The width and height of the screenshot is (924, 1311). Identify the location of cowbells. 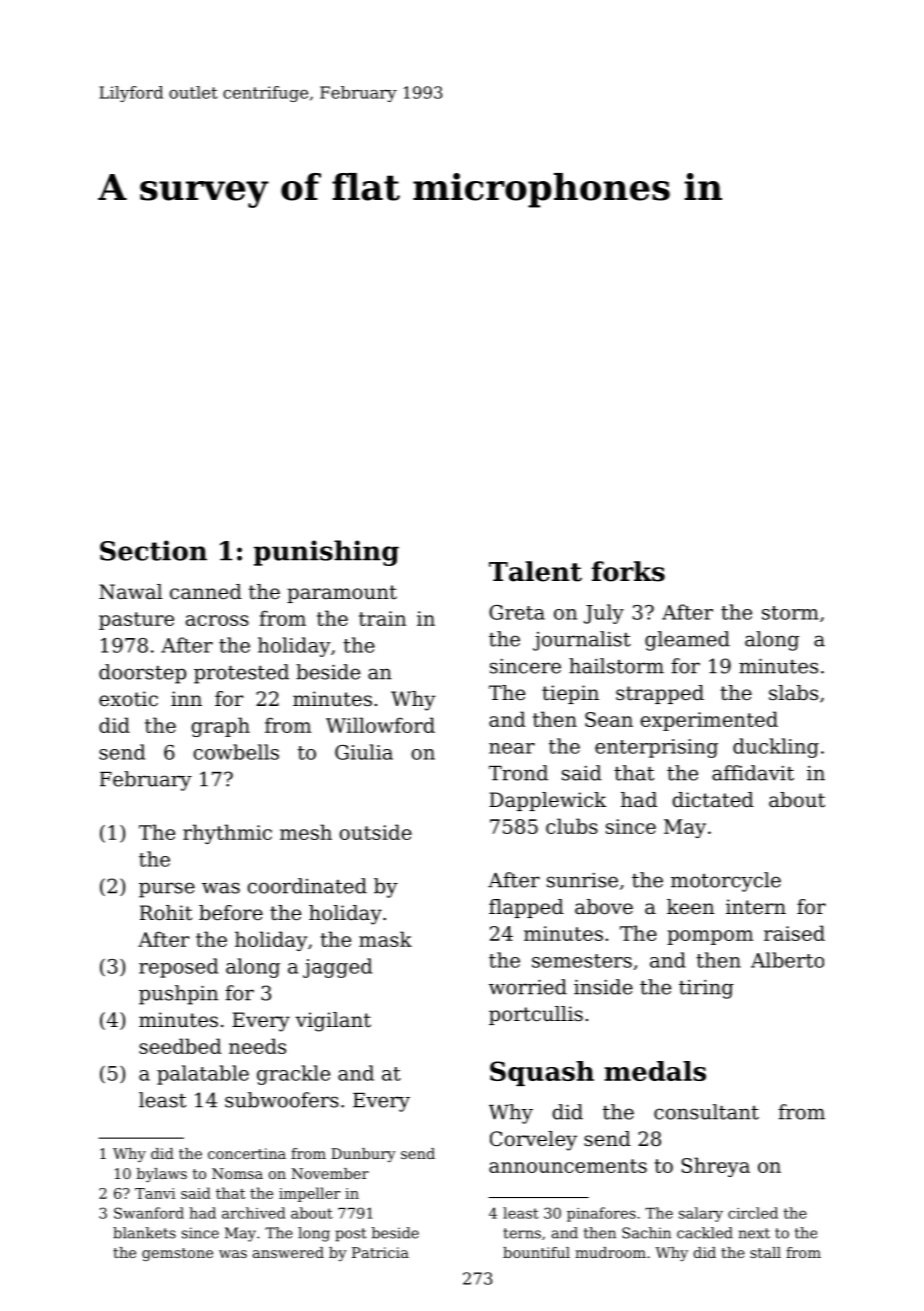
(236, 752).
